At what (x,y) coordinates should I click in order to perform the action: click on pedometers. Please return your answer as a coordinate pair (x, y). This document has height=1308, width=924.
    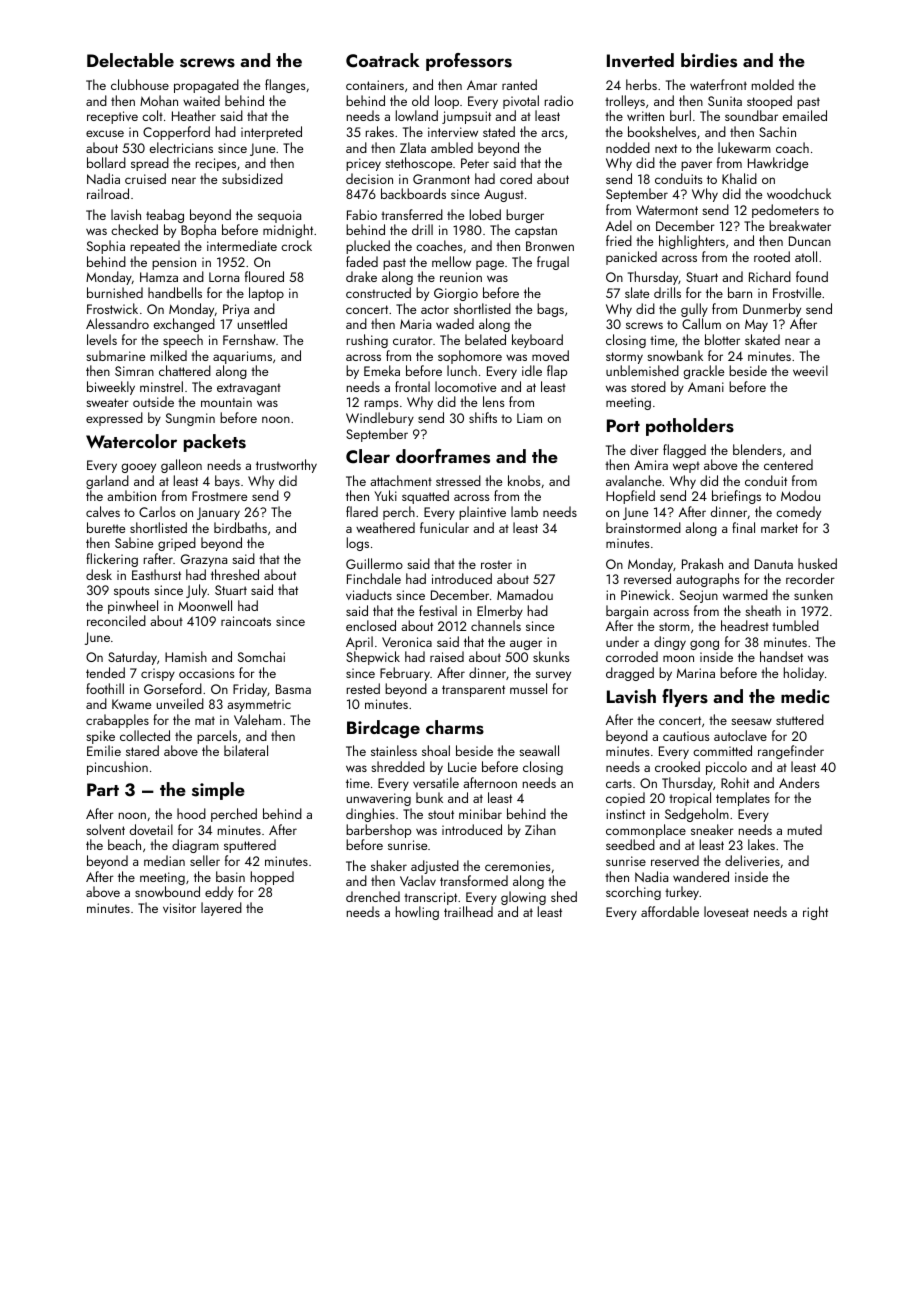
    Looking at the image, I should click on (785, 211).
